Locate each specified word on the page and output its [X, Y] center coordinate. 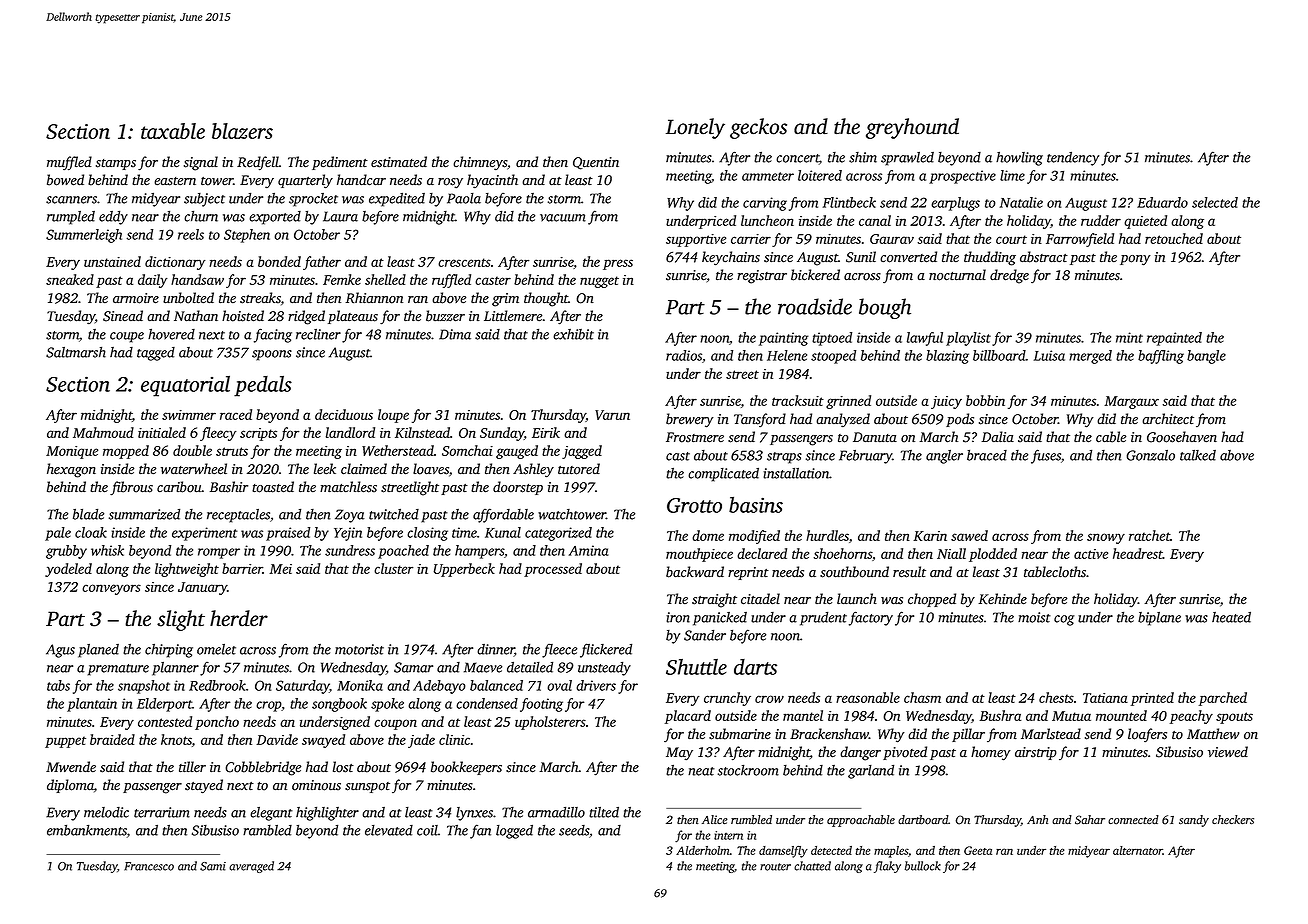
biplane [1159, 619]
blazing [947, 357]
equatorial [185, 386]
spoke [387, 705]
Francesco [149, 866]
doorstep [518, 488]
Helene [787, 355]
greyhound [912, 128]
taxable [173, 131]
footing [541, 705]
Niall [951, 553]
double [192, 450]
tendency [1073, 158]
